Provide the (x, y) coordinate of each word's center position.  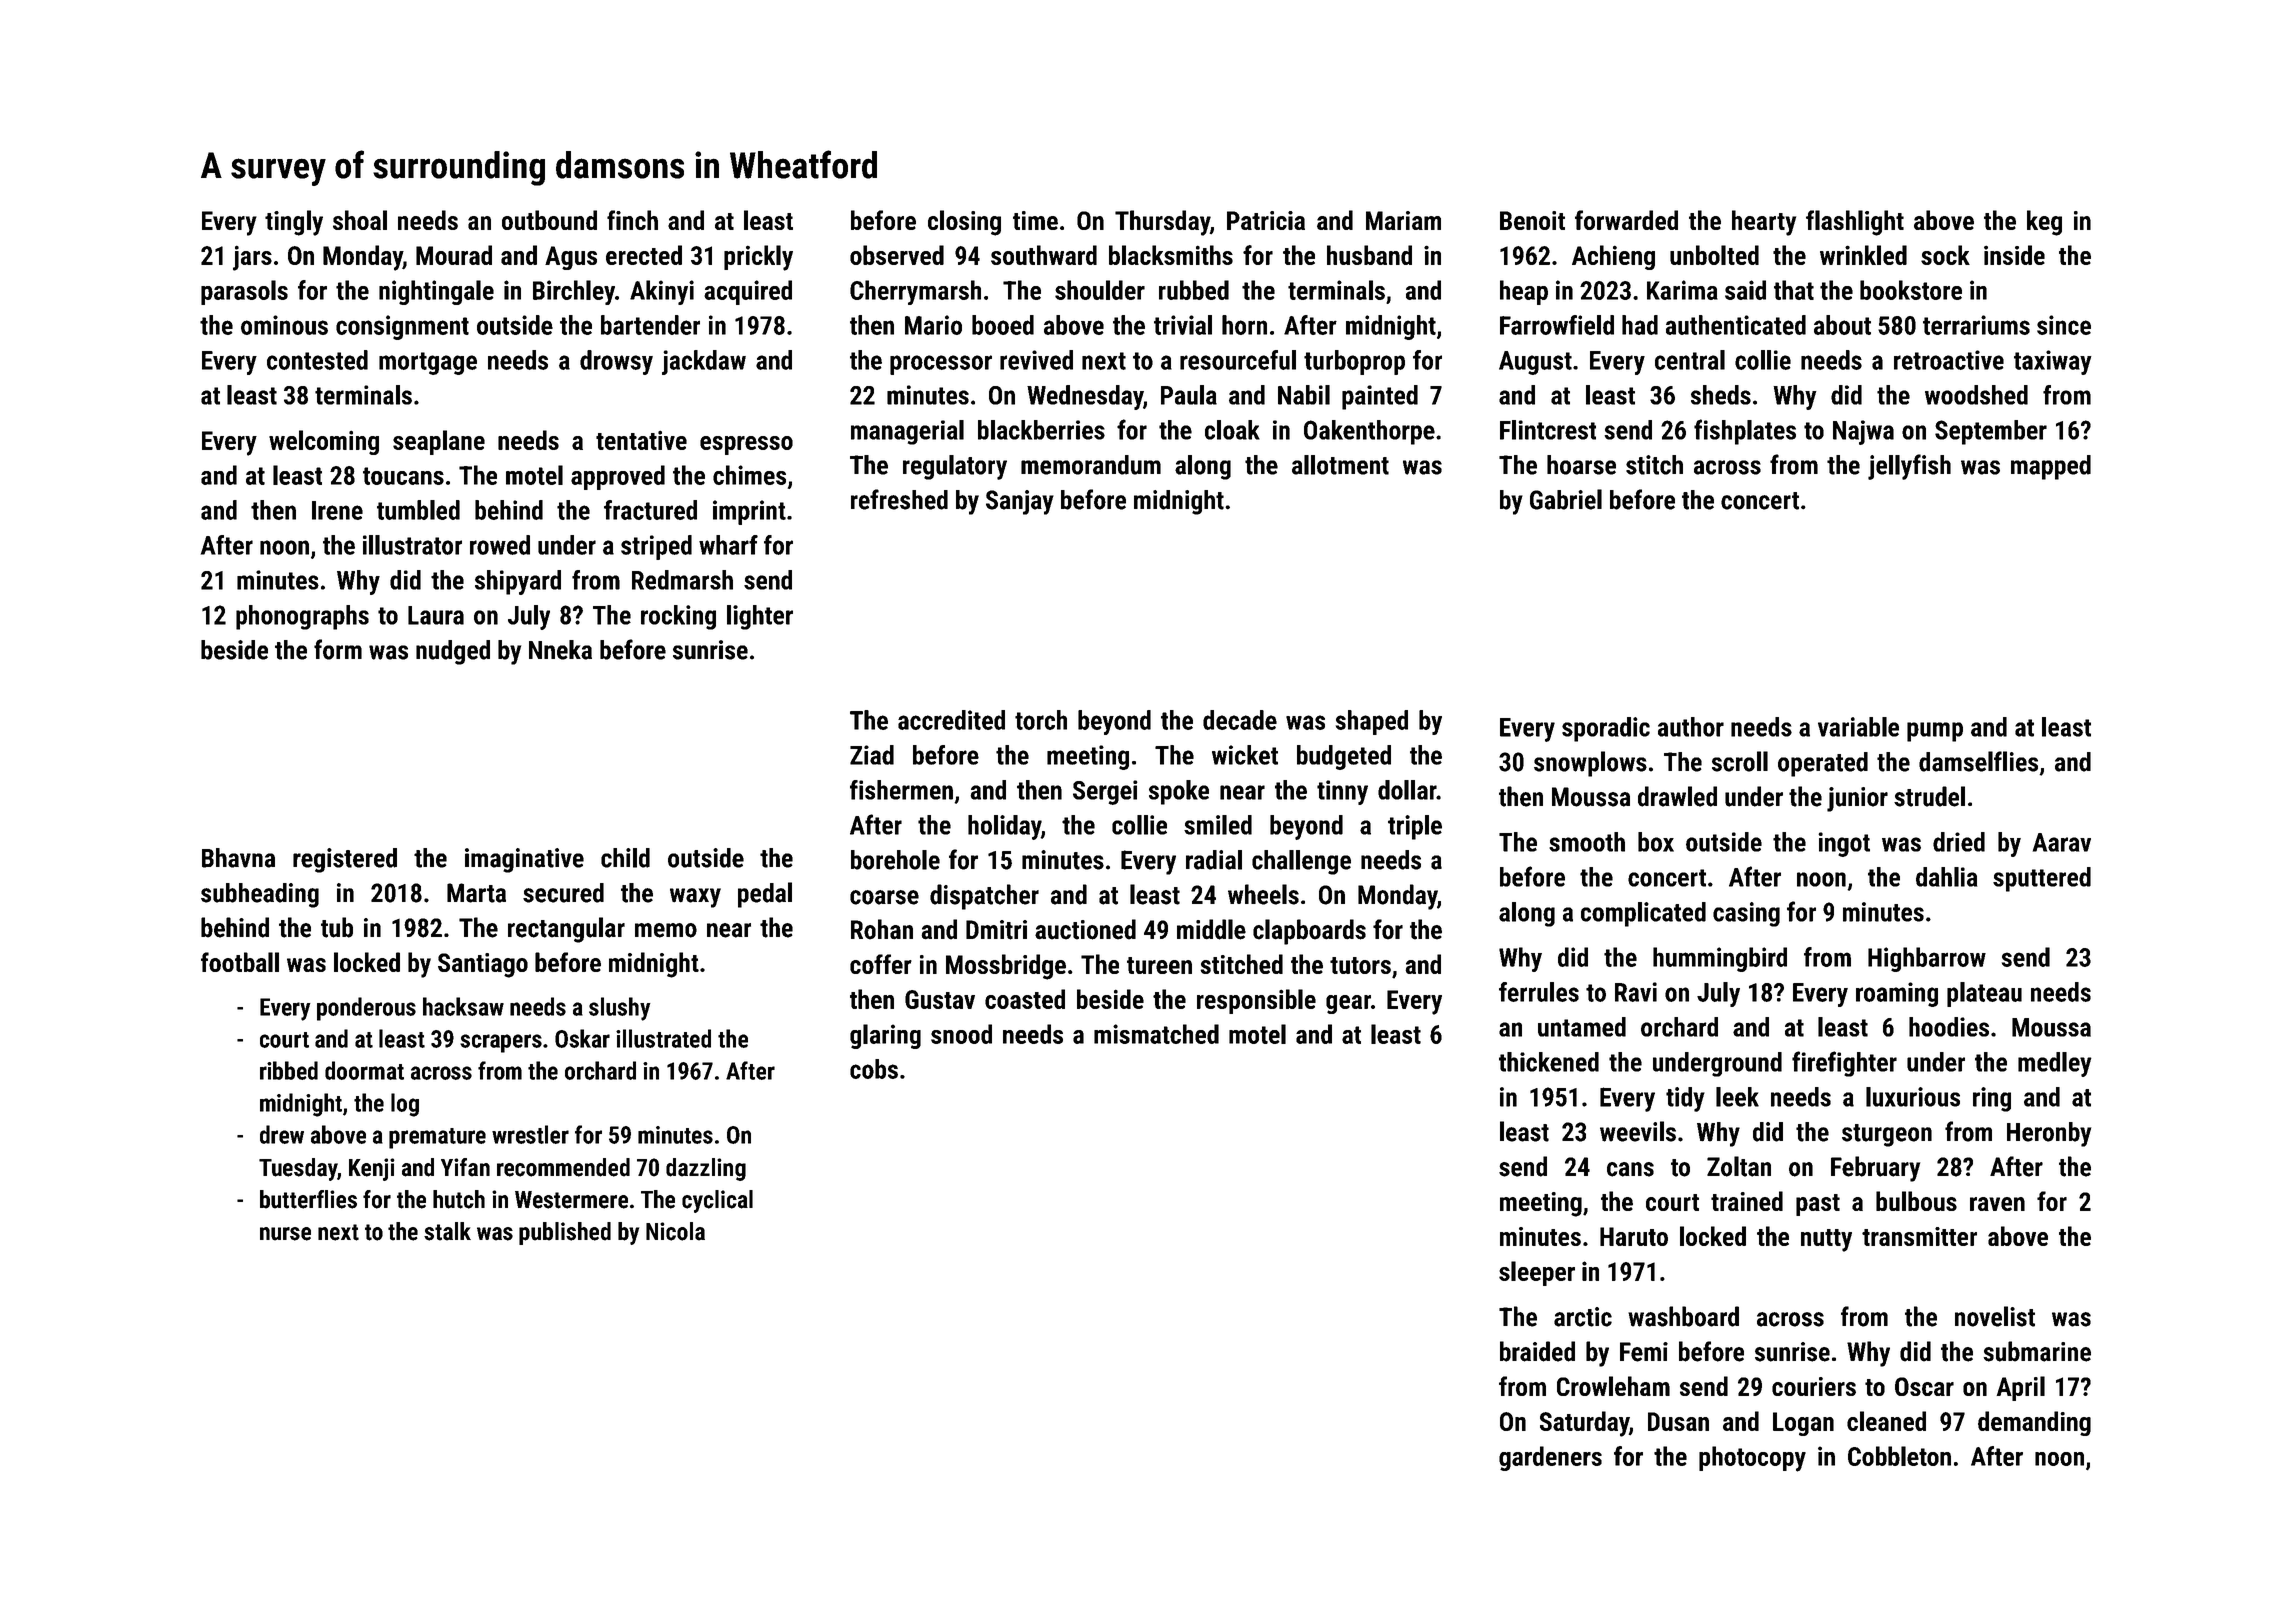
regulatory (955, 467)
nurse (285, 1234)
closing (964, 223)
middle (1211, 929)
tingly (294, 223)
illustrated (663, 1038)
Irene (337, 510)
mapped (2051, 467)
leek (1737, 1097)
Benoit (1532, 220)
